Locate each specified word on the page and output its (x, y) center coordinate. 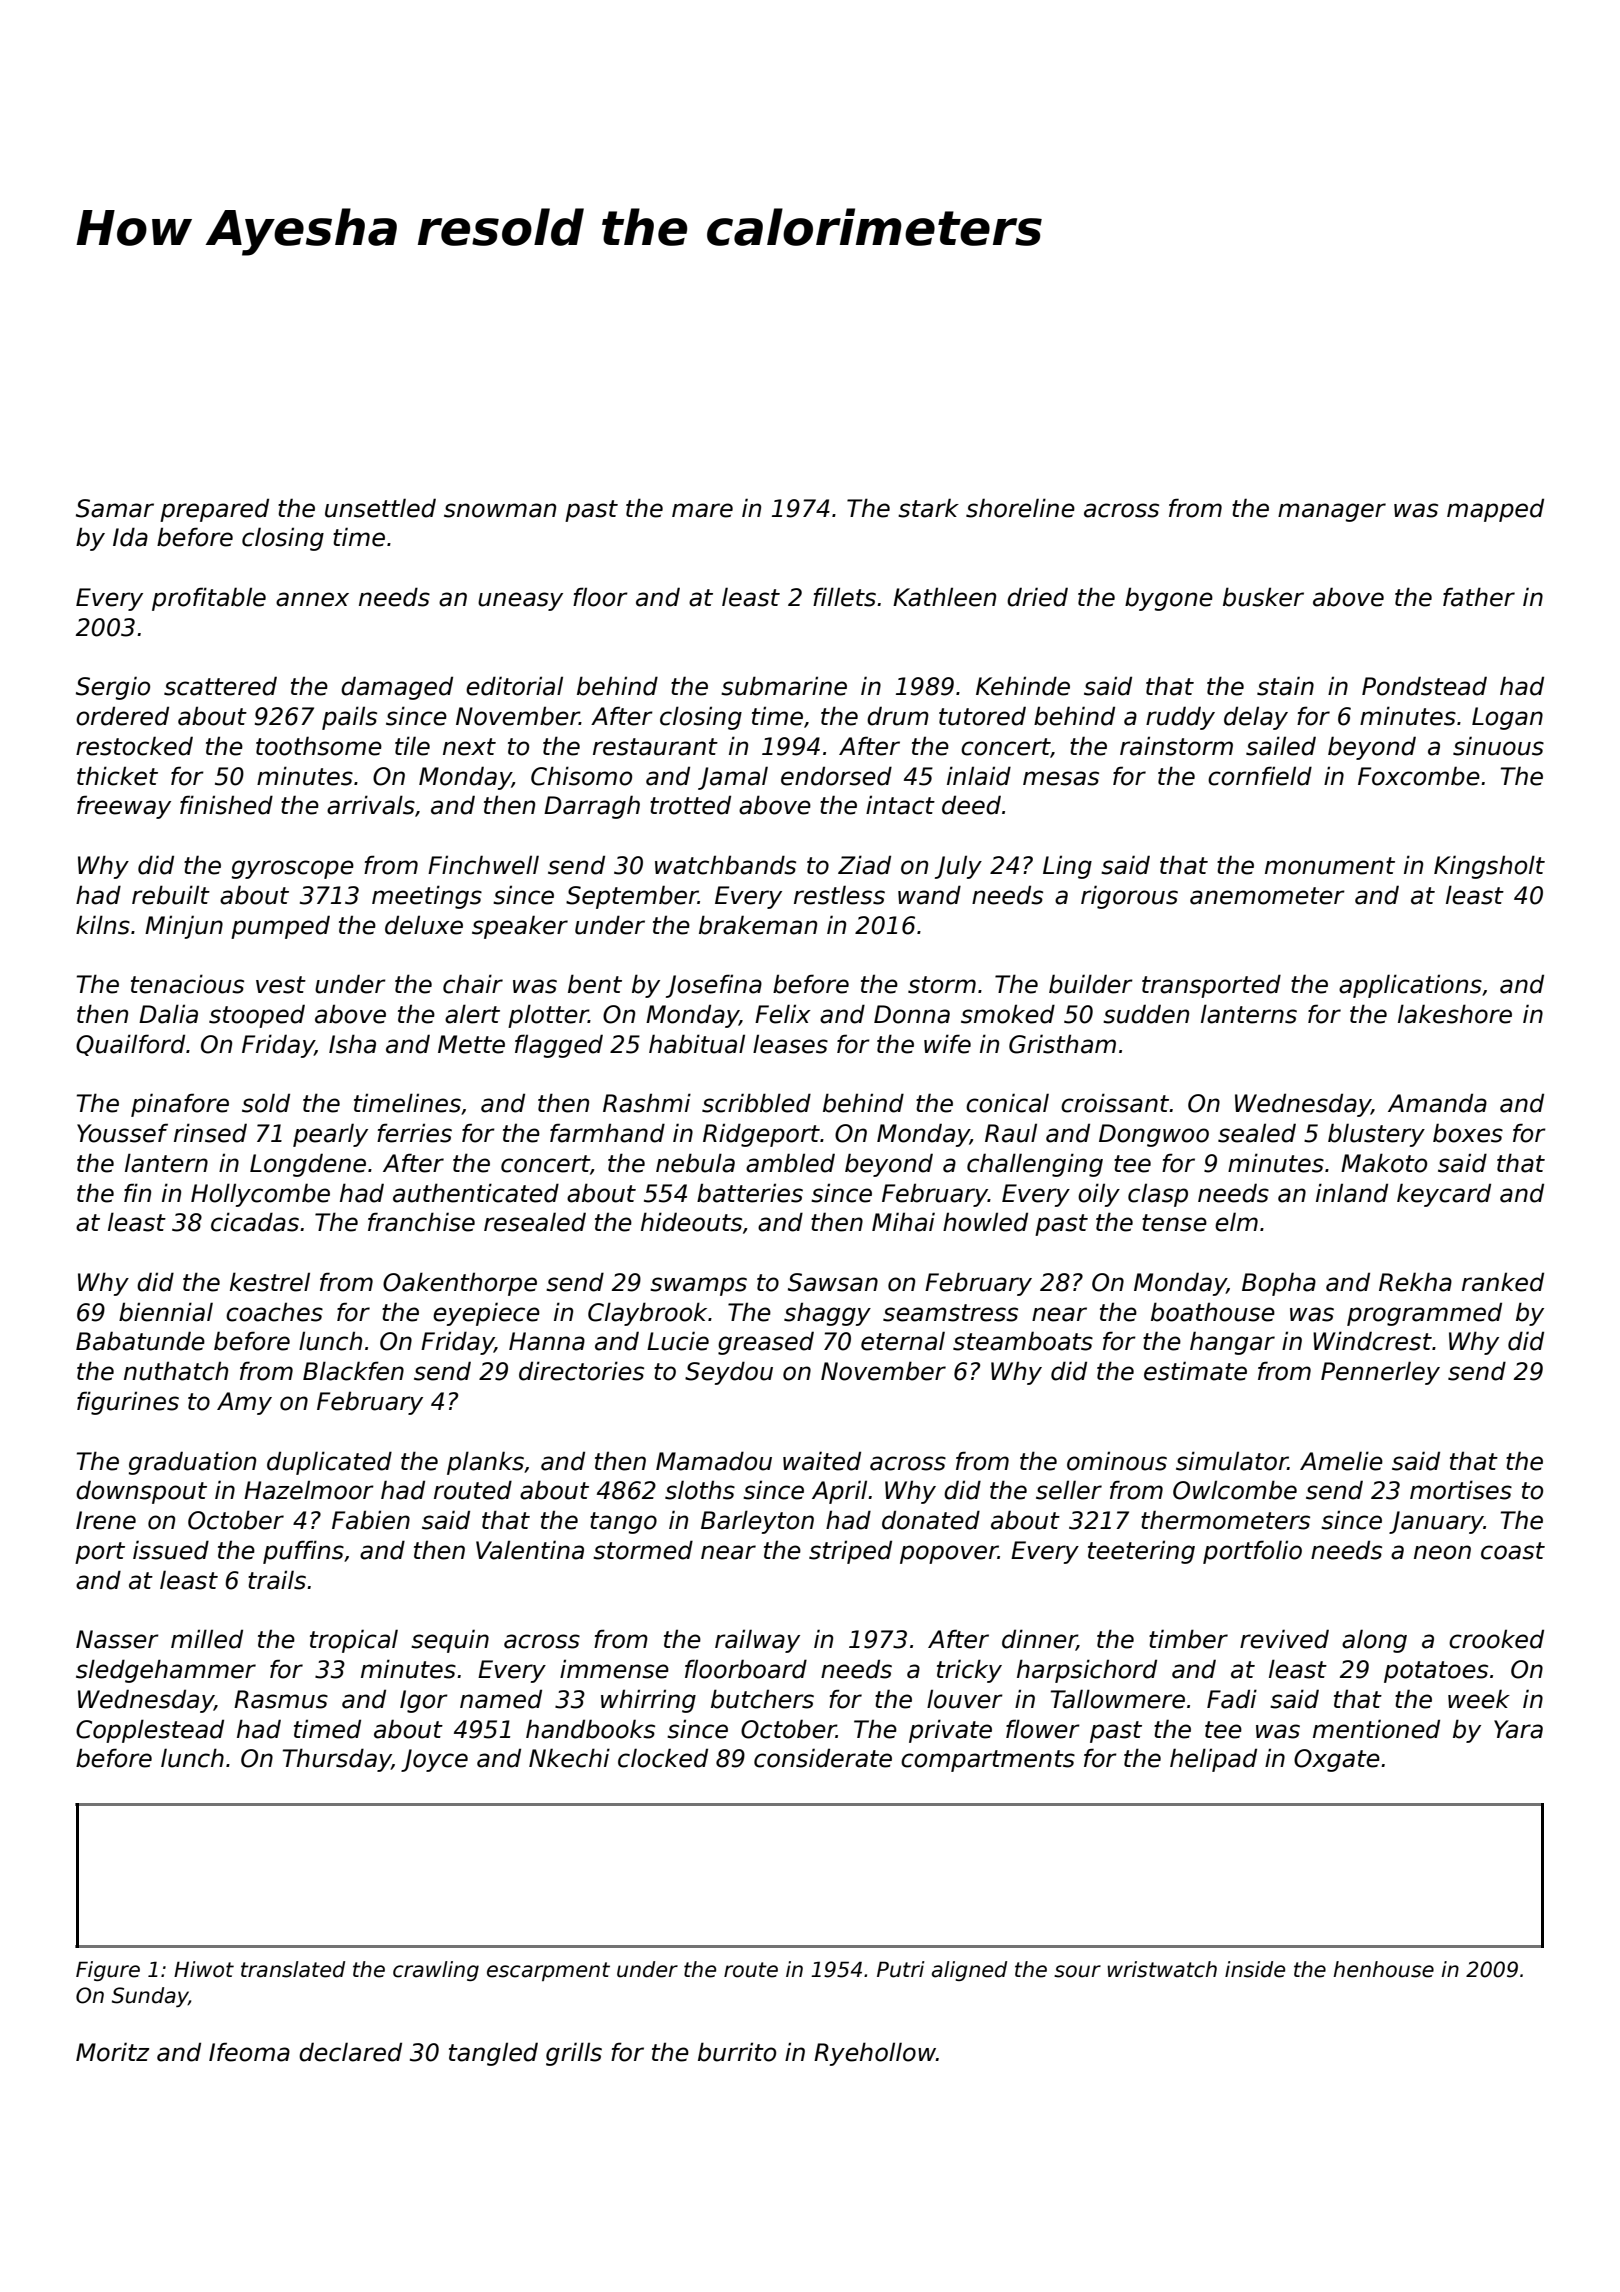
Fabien (371, 1520)
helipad (1213, 1760)
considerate (823, 1758)
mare (702, 510)
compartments (988, 1761)
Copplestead (150, 1731)
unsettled (380, 508)
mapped (1495, 510)
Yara (1518, 1729)
